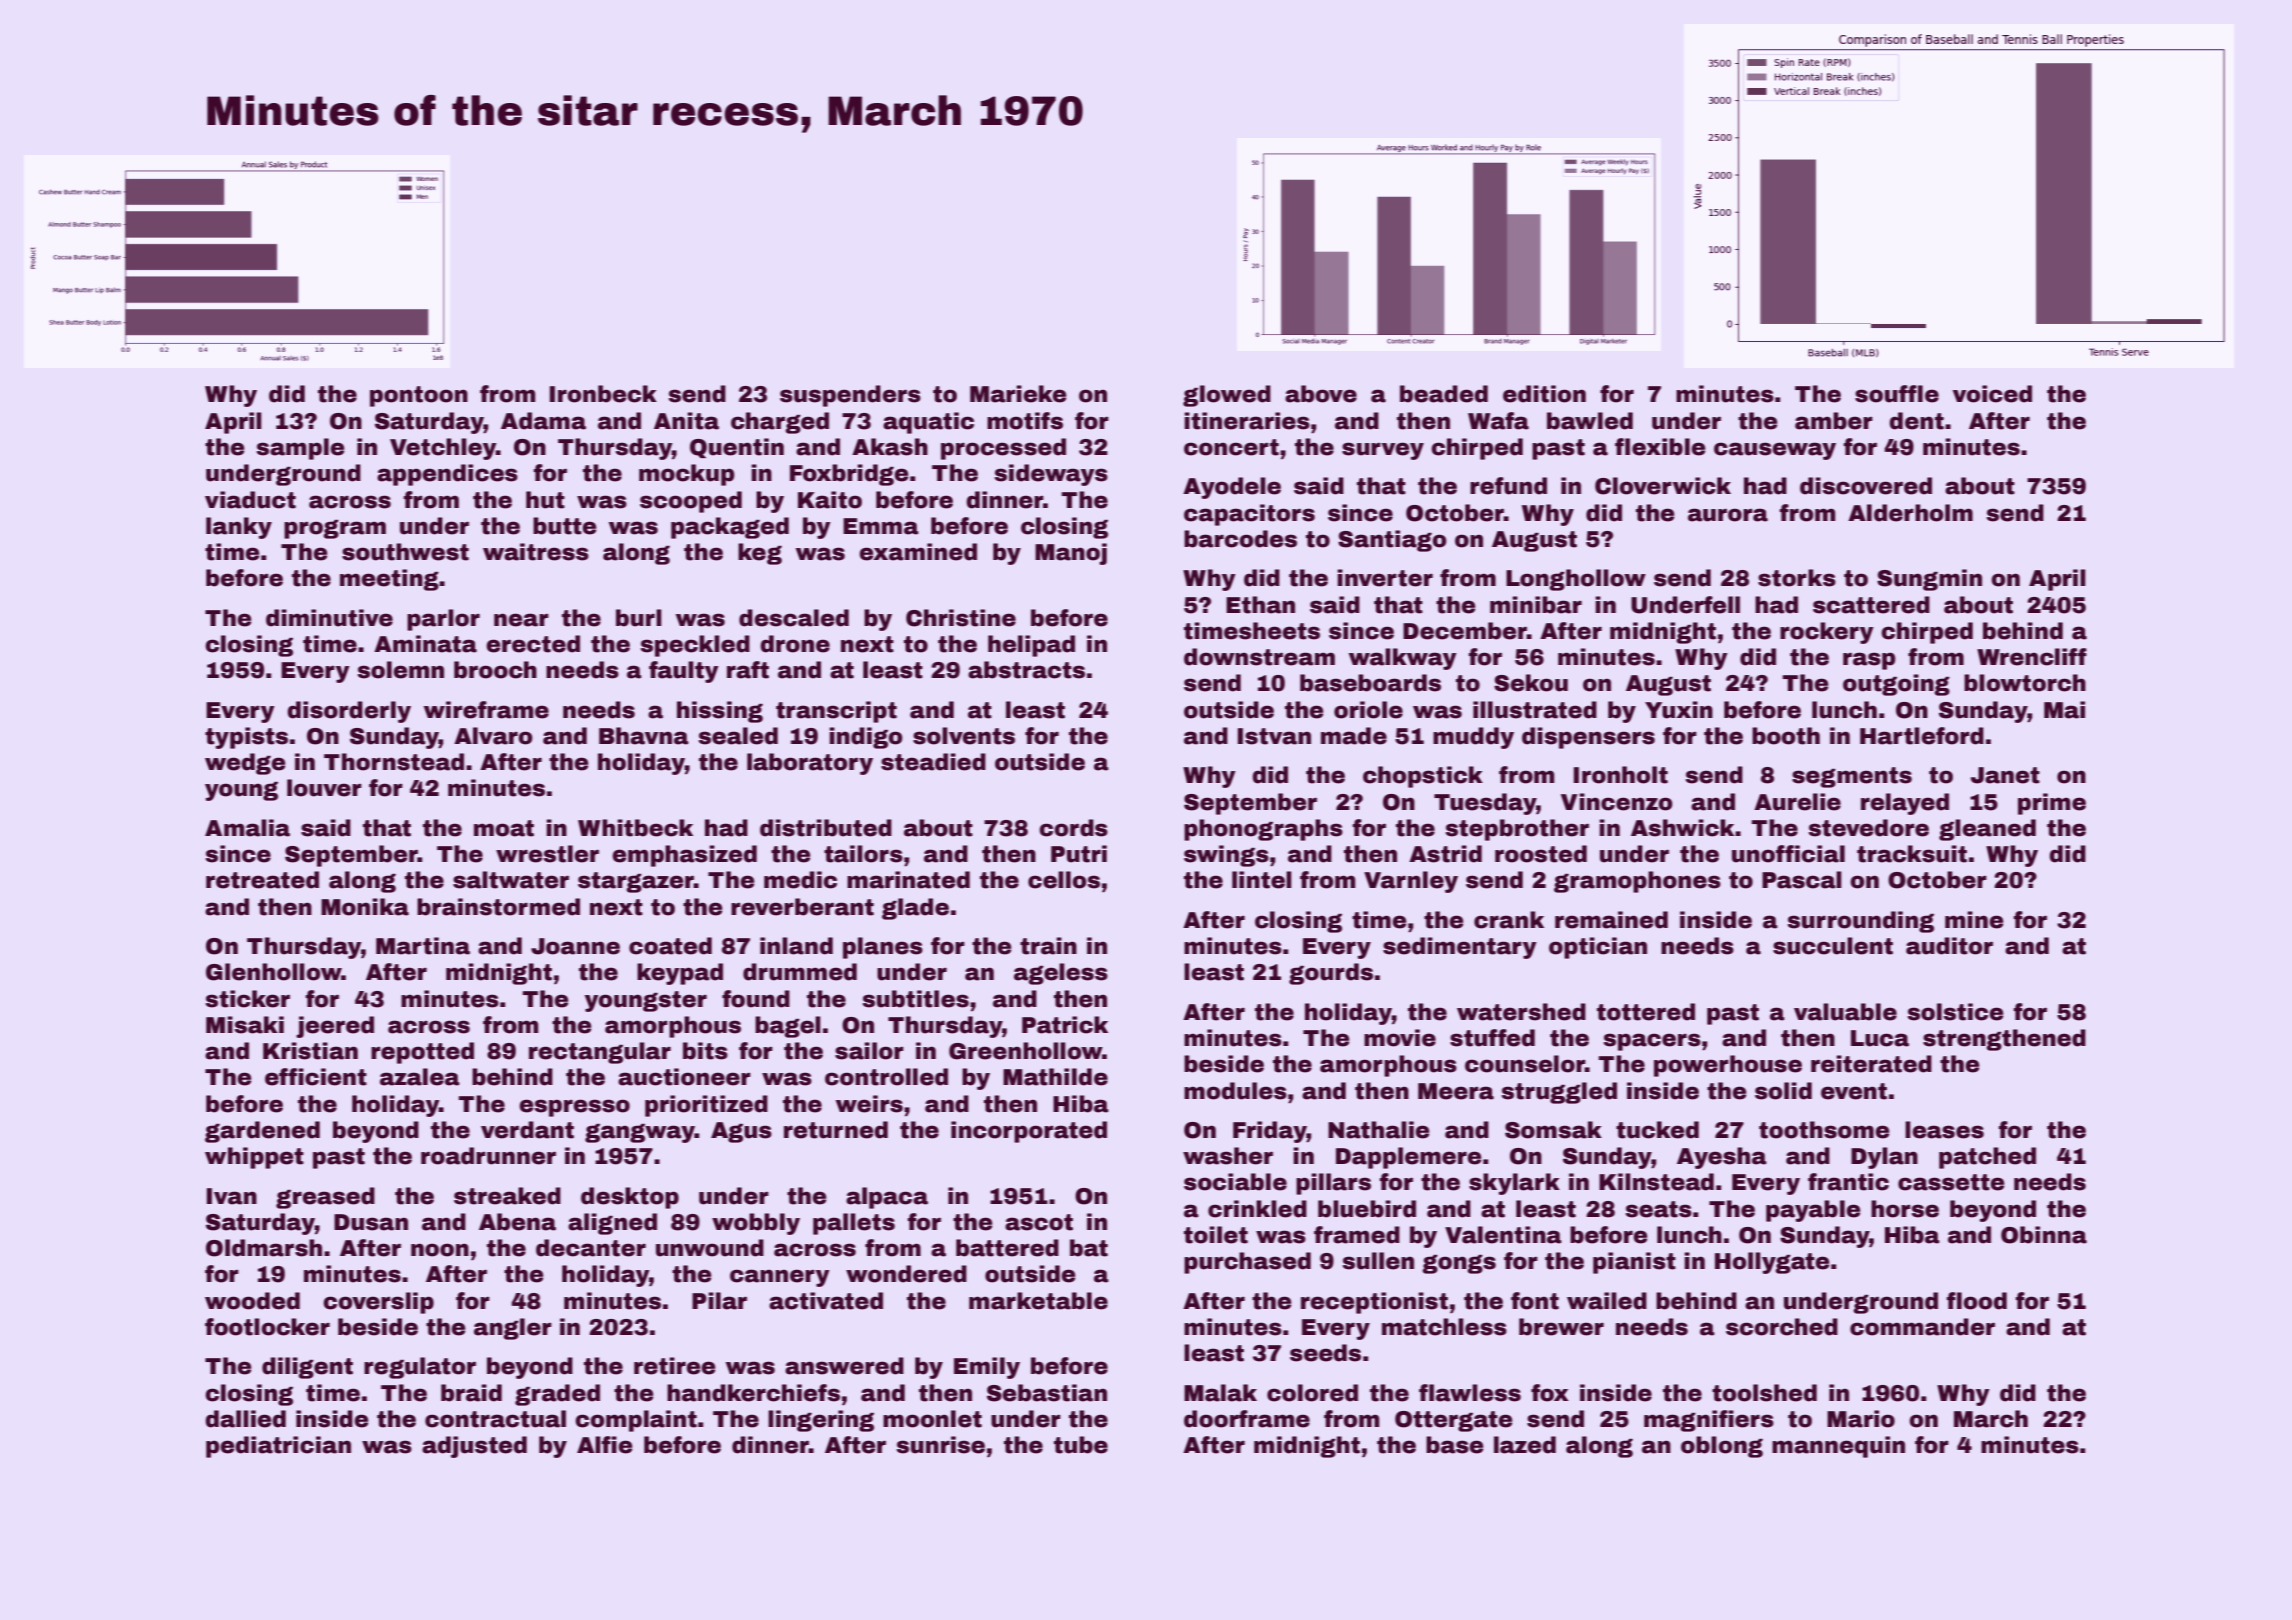  Describe the element at coordinates (1065, 1025) in the screenshot. I see `Patrick` at that location.
